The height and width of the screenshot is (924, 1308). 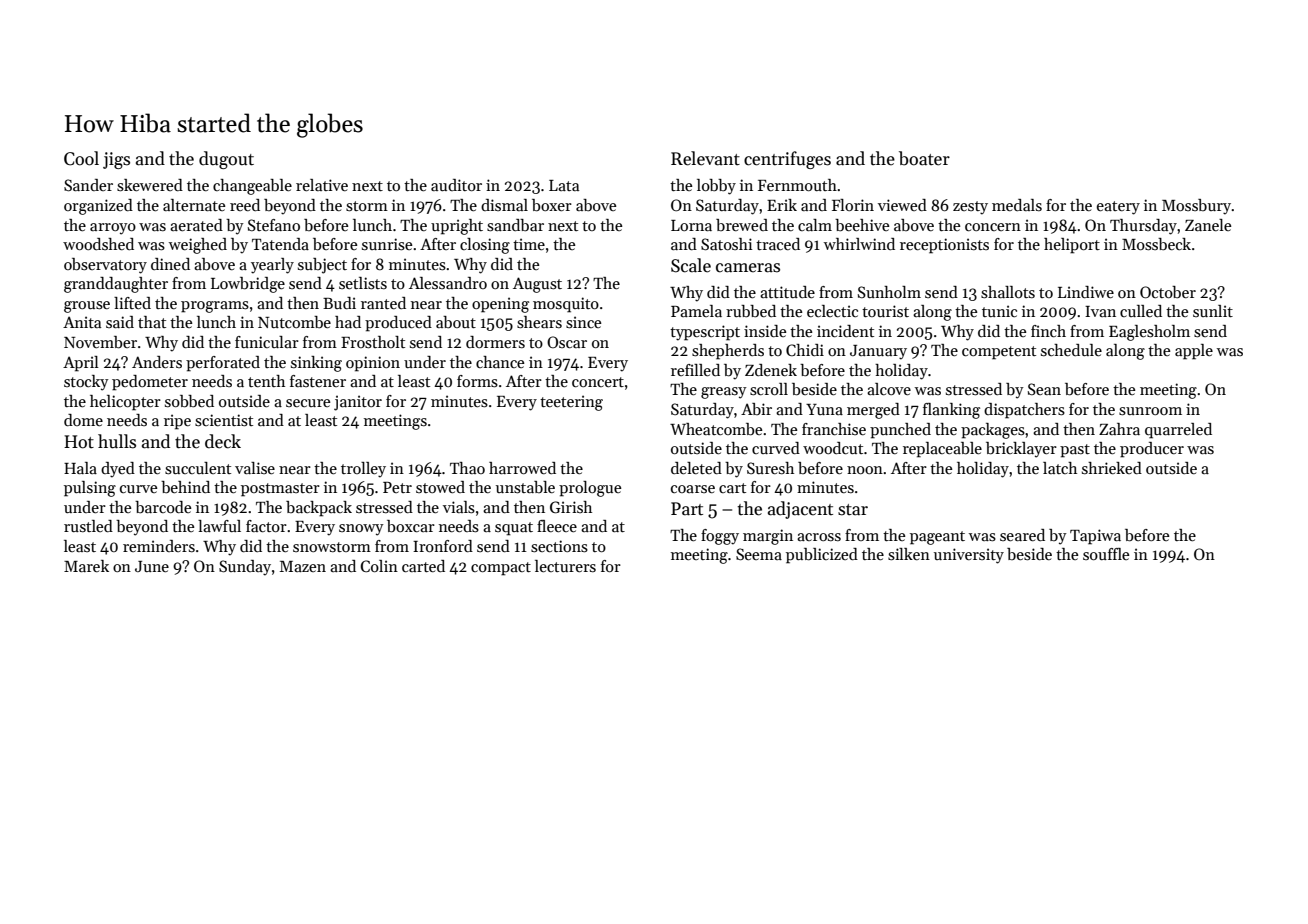 I want to click on yearly, so click(x=272, y=266).
